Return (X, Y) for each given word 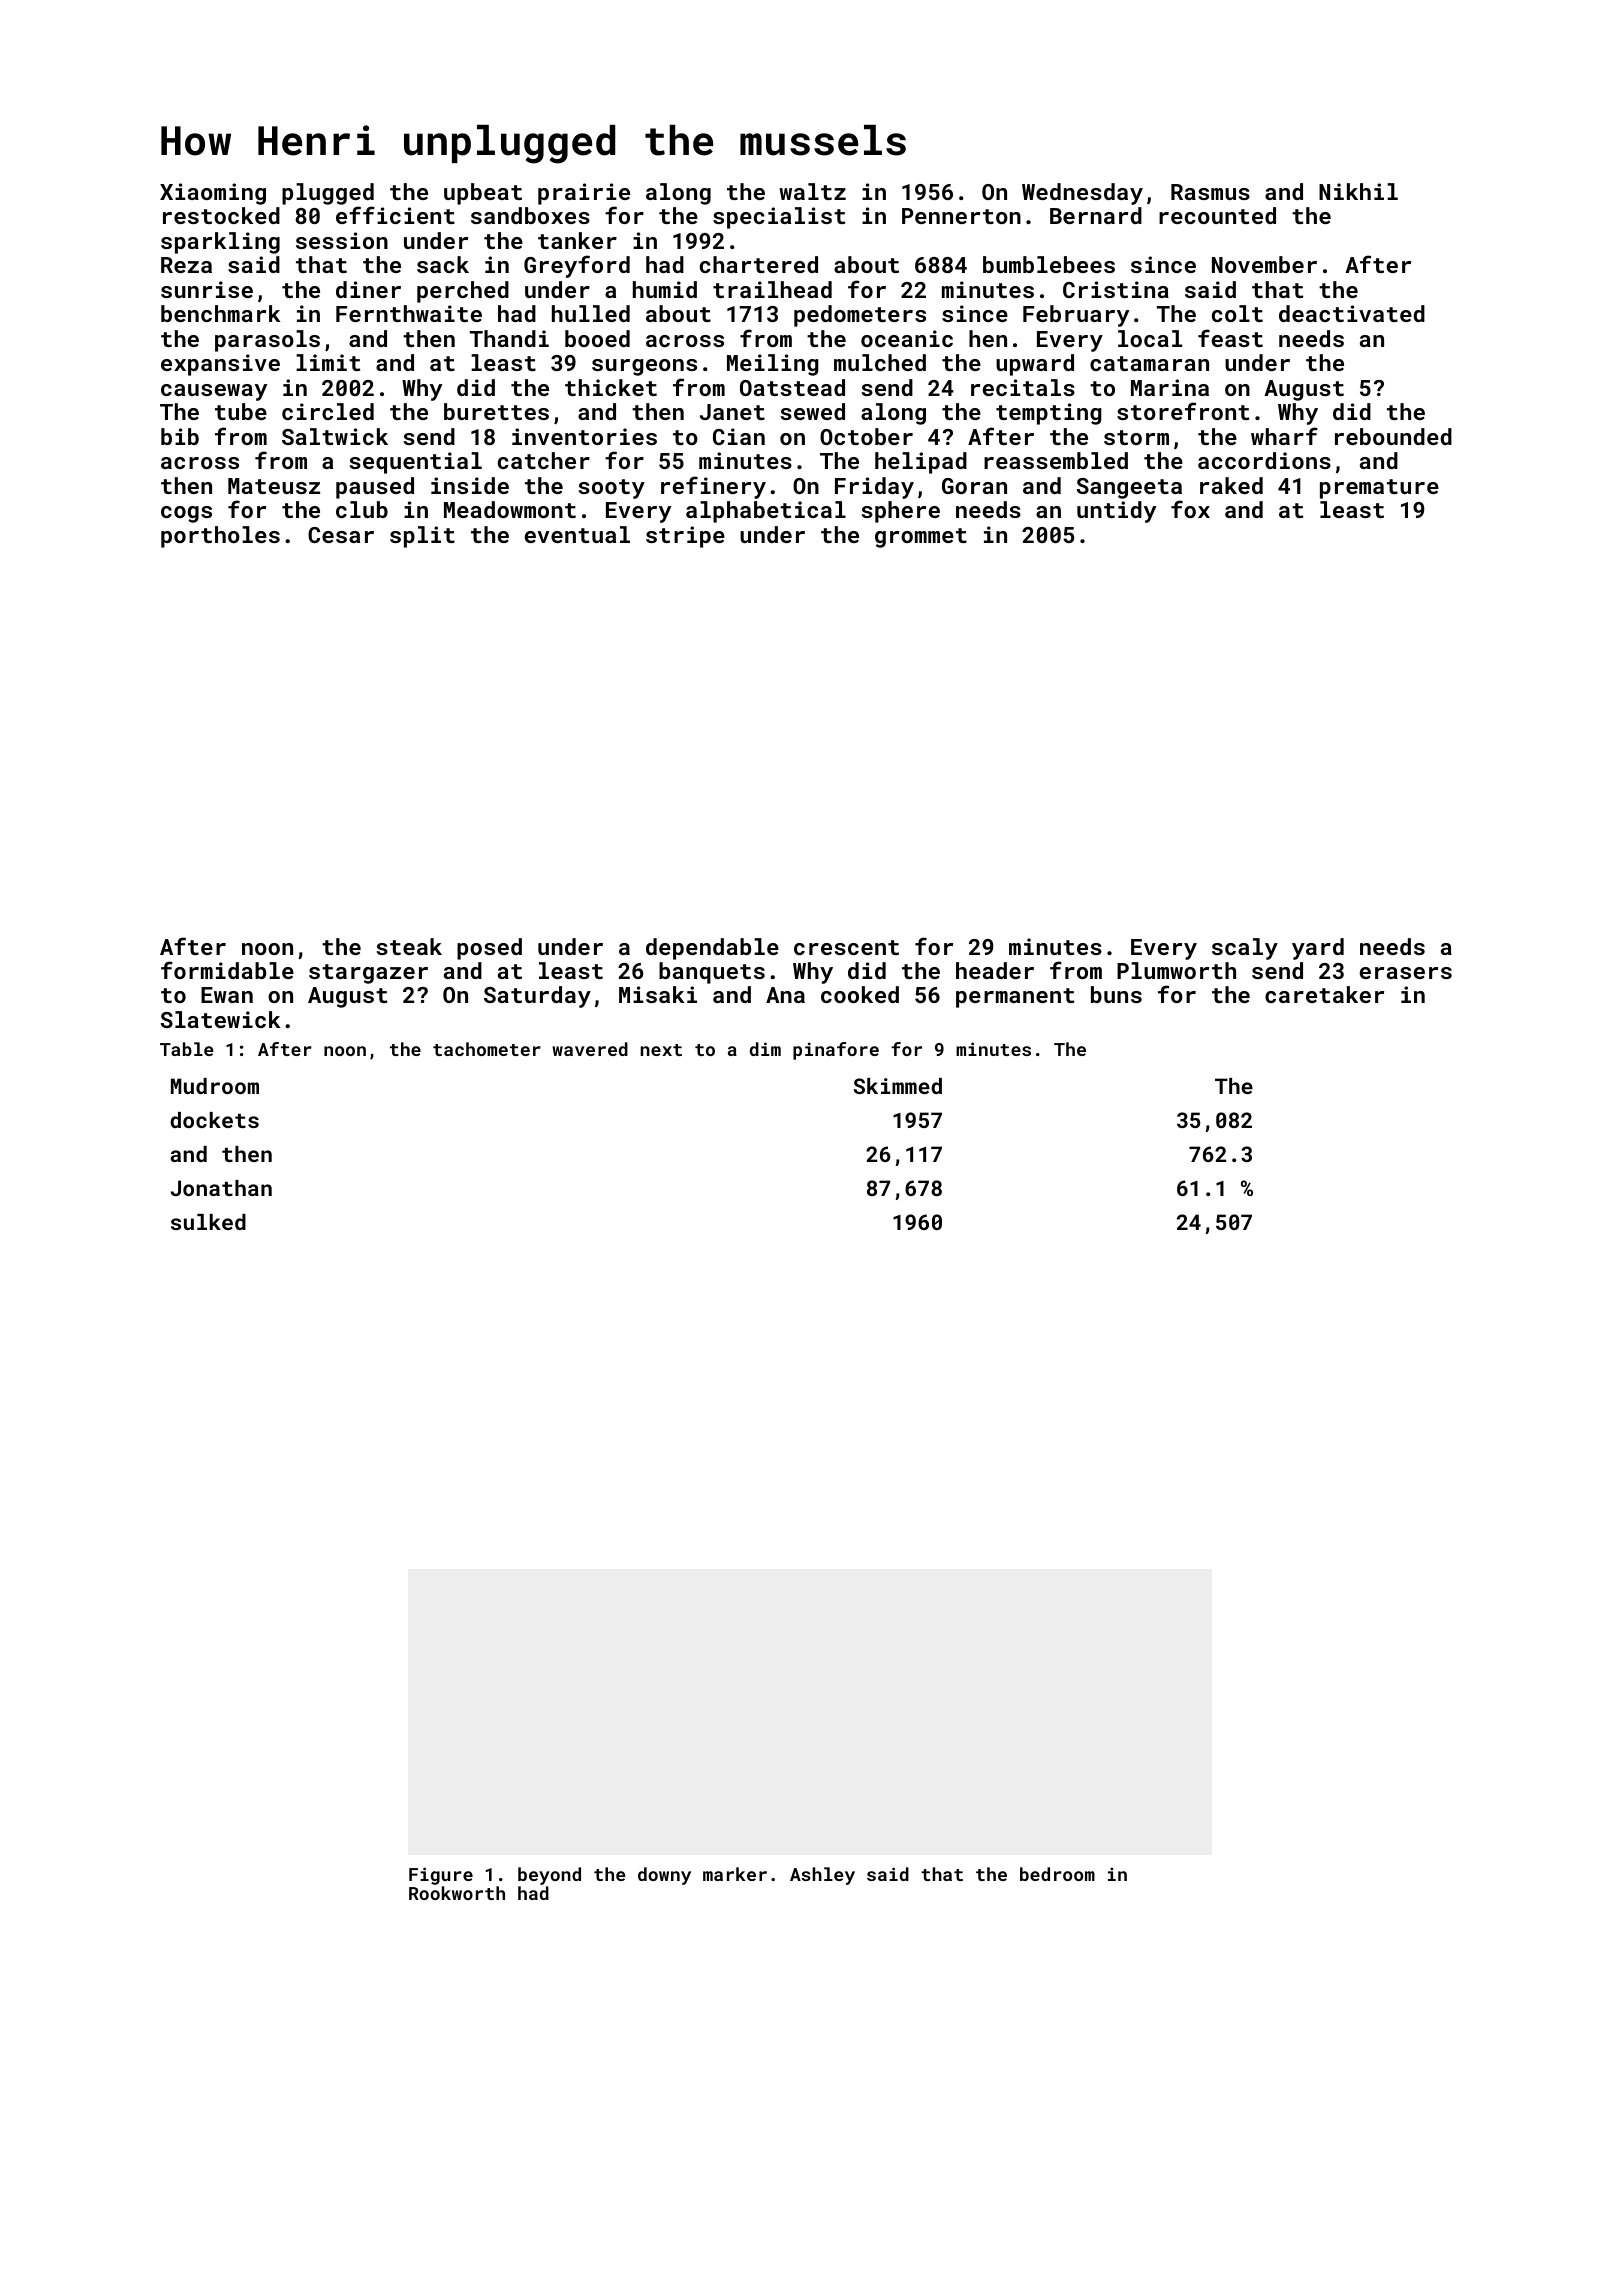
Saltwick (335, 436)
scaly (1245, 949)
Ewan (227, 995)
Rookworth (457, 1893)
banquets (712, 973)
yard (1318, 949)
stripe (685, 537)
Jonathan (221, 1188)
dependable (712, 949)
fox (1190, 509)
